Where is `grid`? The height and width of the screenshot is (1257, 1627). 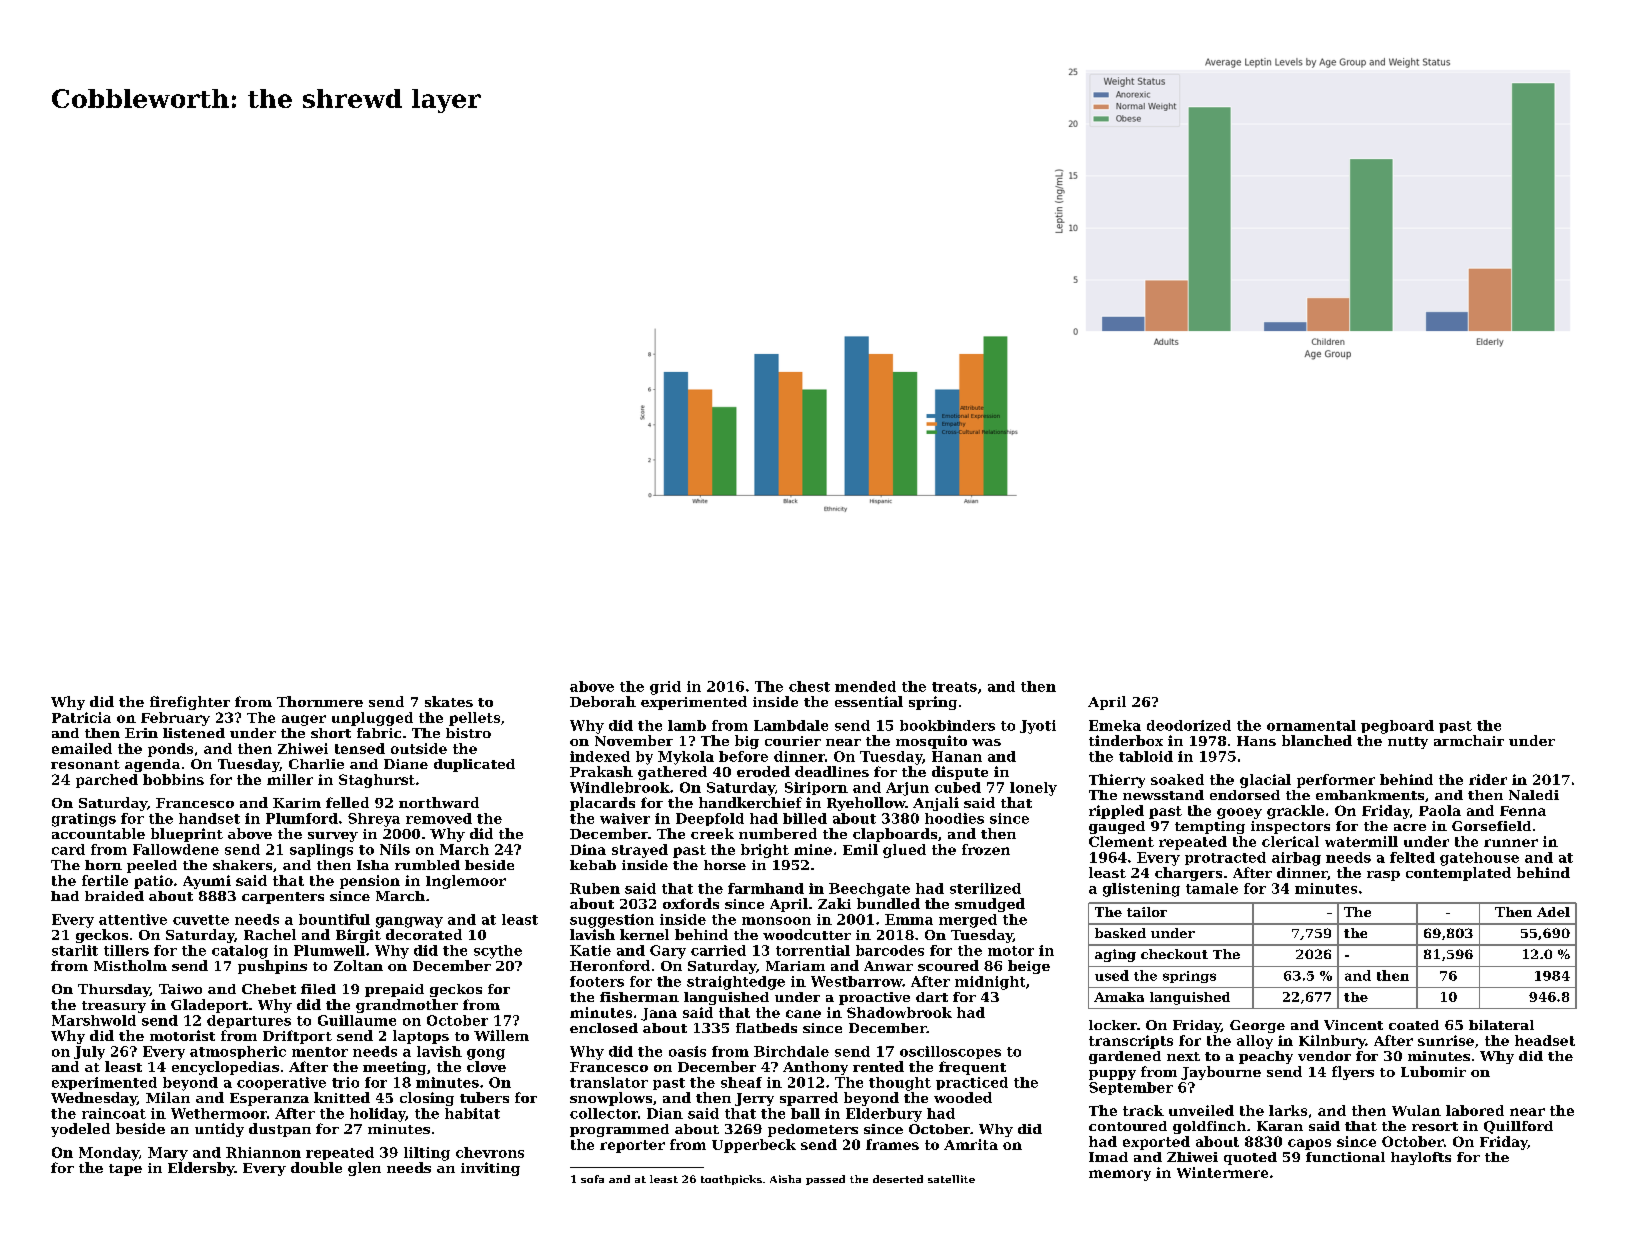
grid is located at coordinates (665, 688).
